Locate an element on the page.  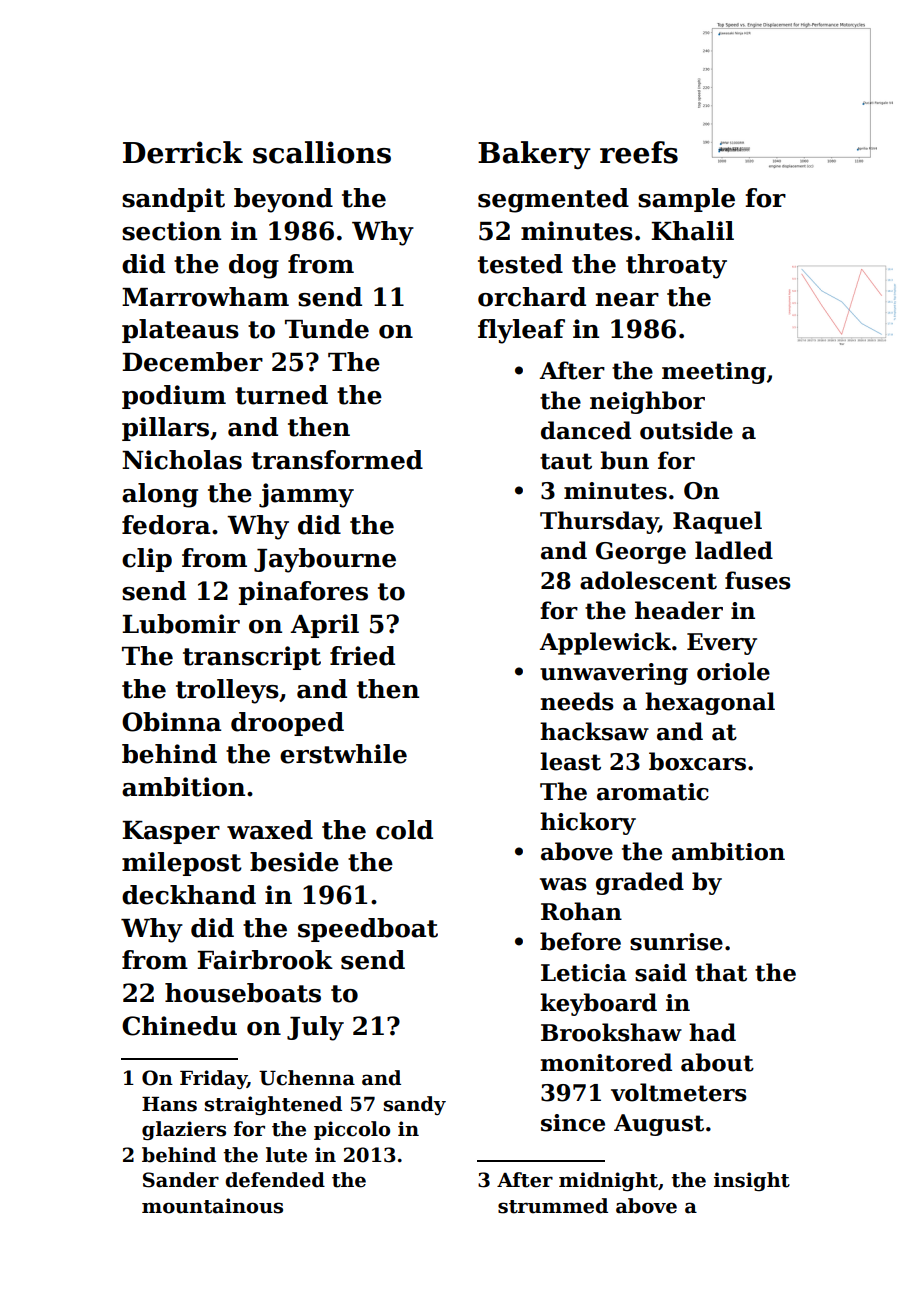
Sander is located at coordinates (181, 1180).
